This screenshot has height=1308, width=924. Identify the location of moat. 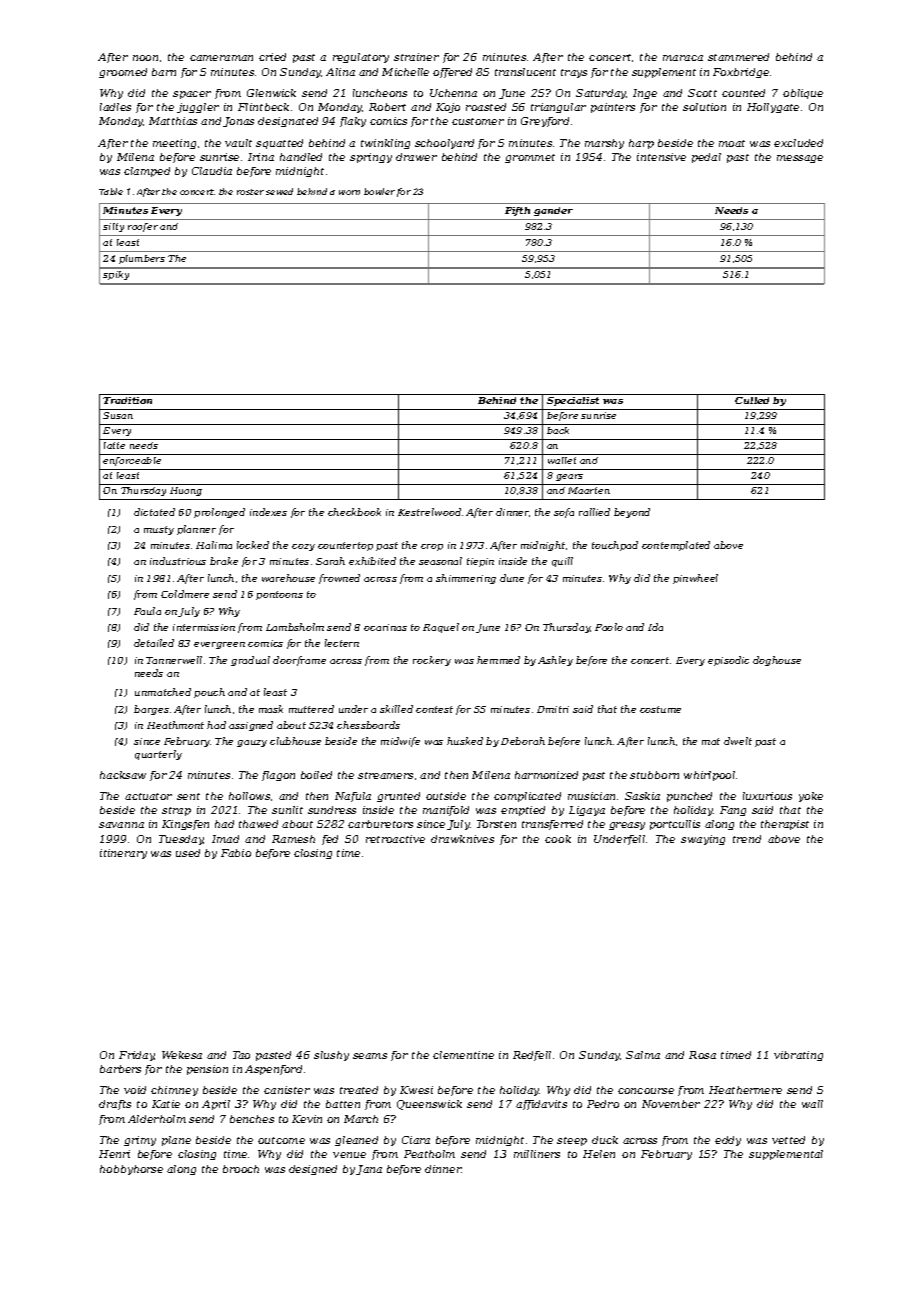
(732, 143).
